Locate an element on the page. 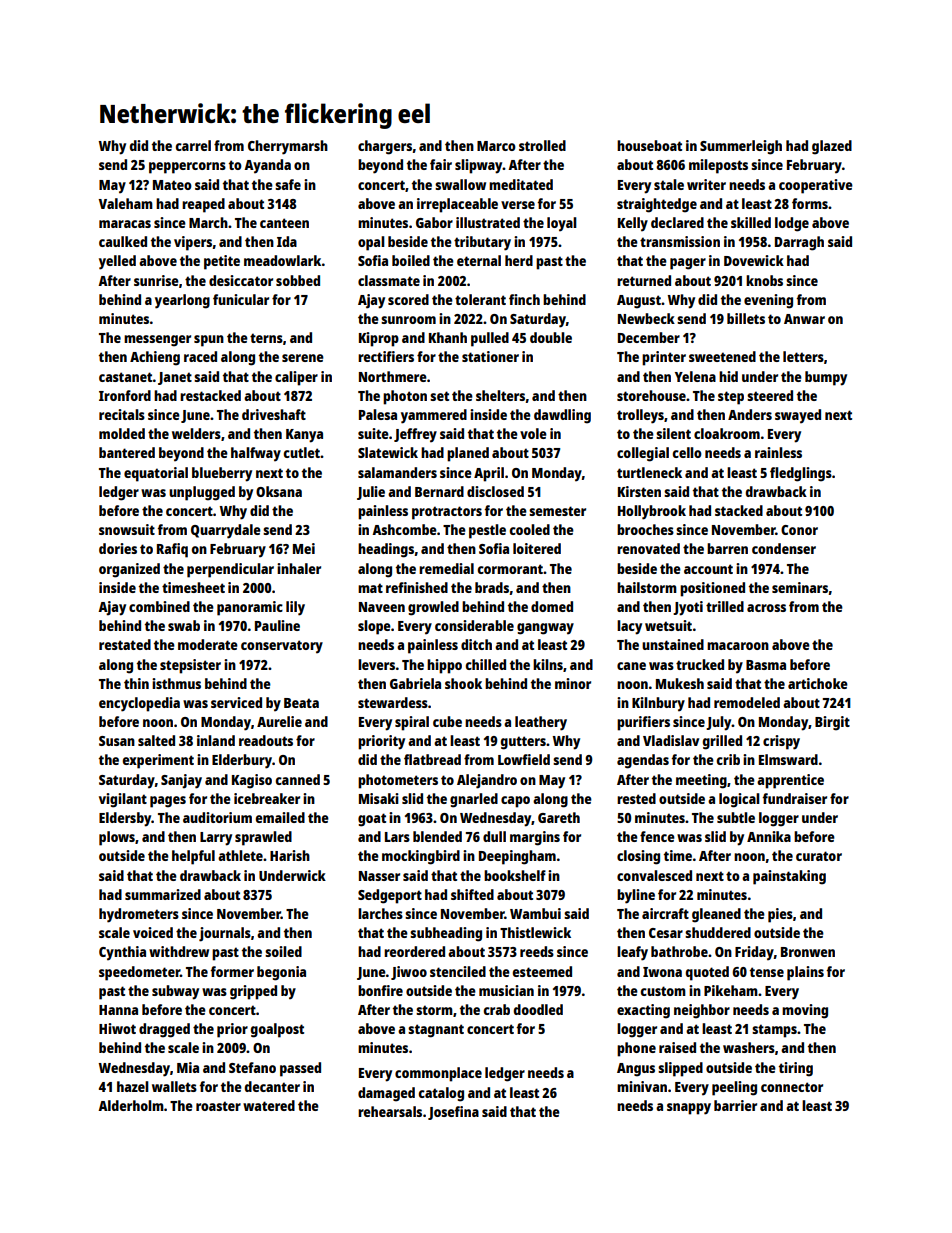 This document has width=952, height=1233. headings is located at coordinates (386, 550).
